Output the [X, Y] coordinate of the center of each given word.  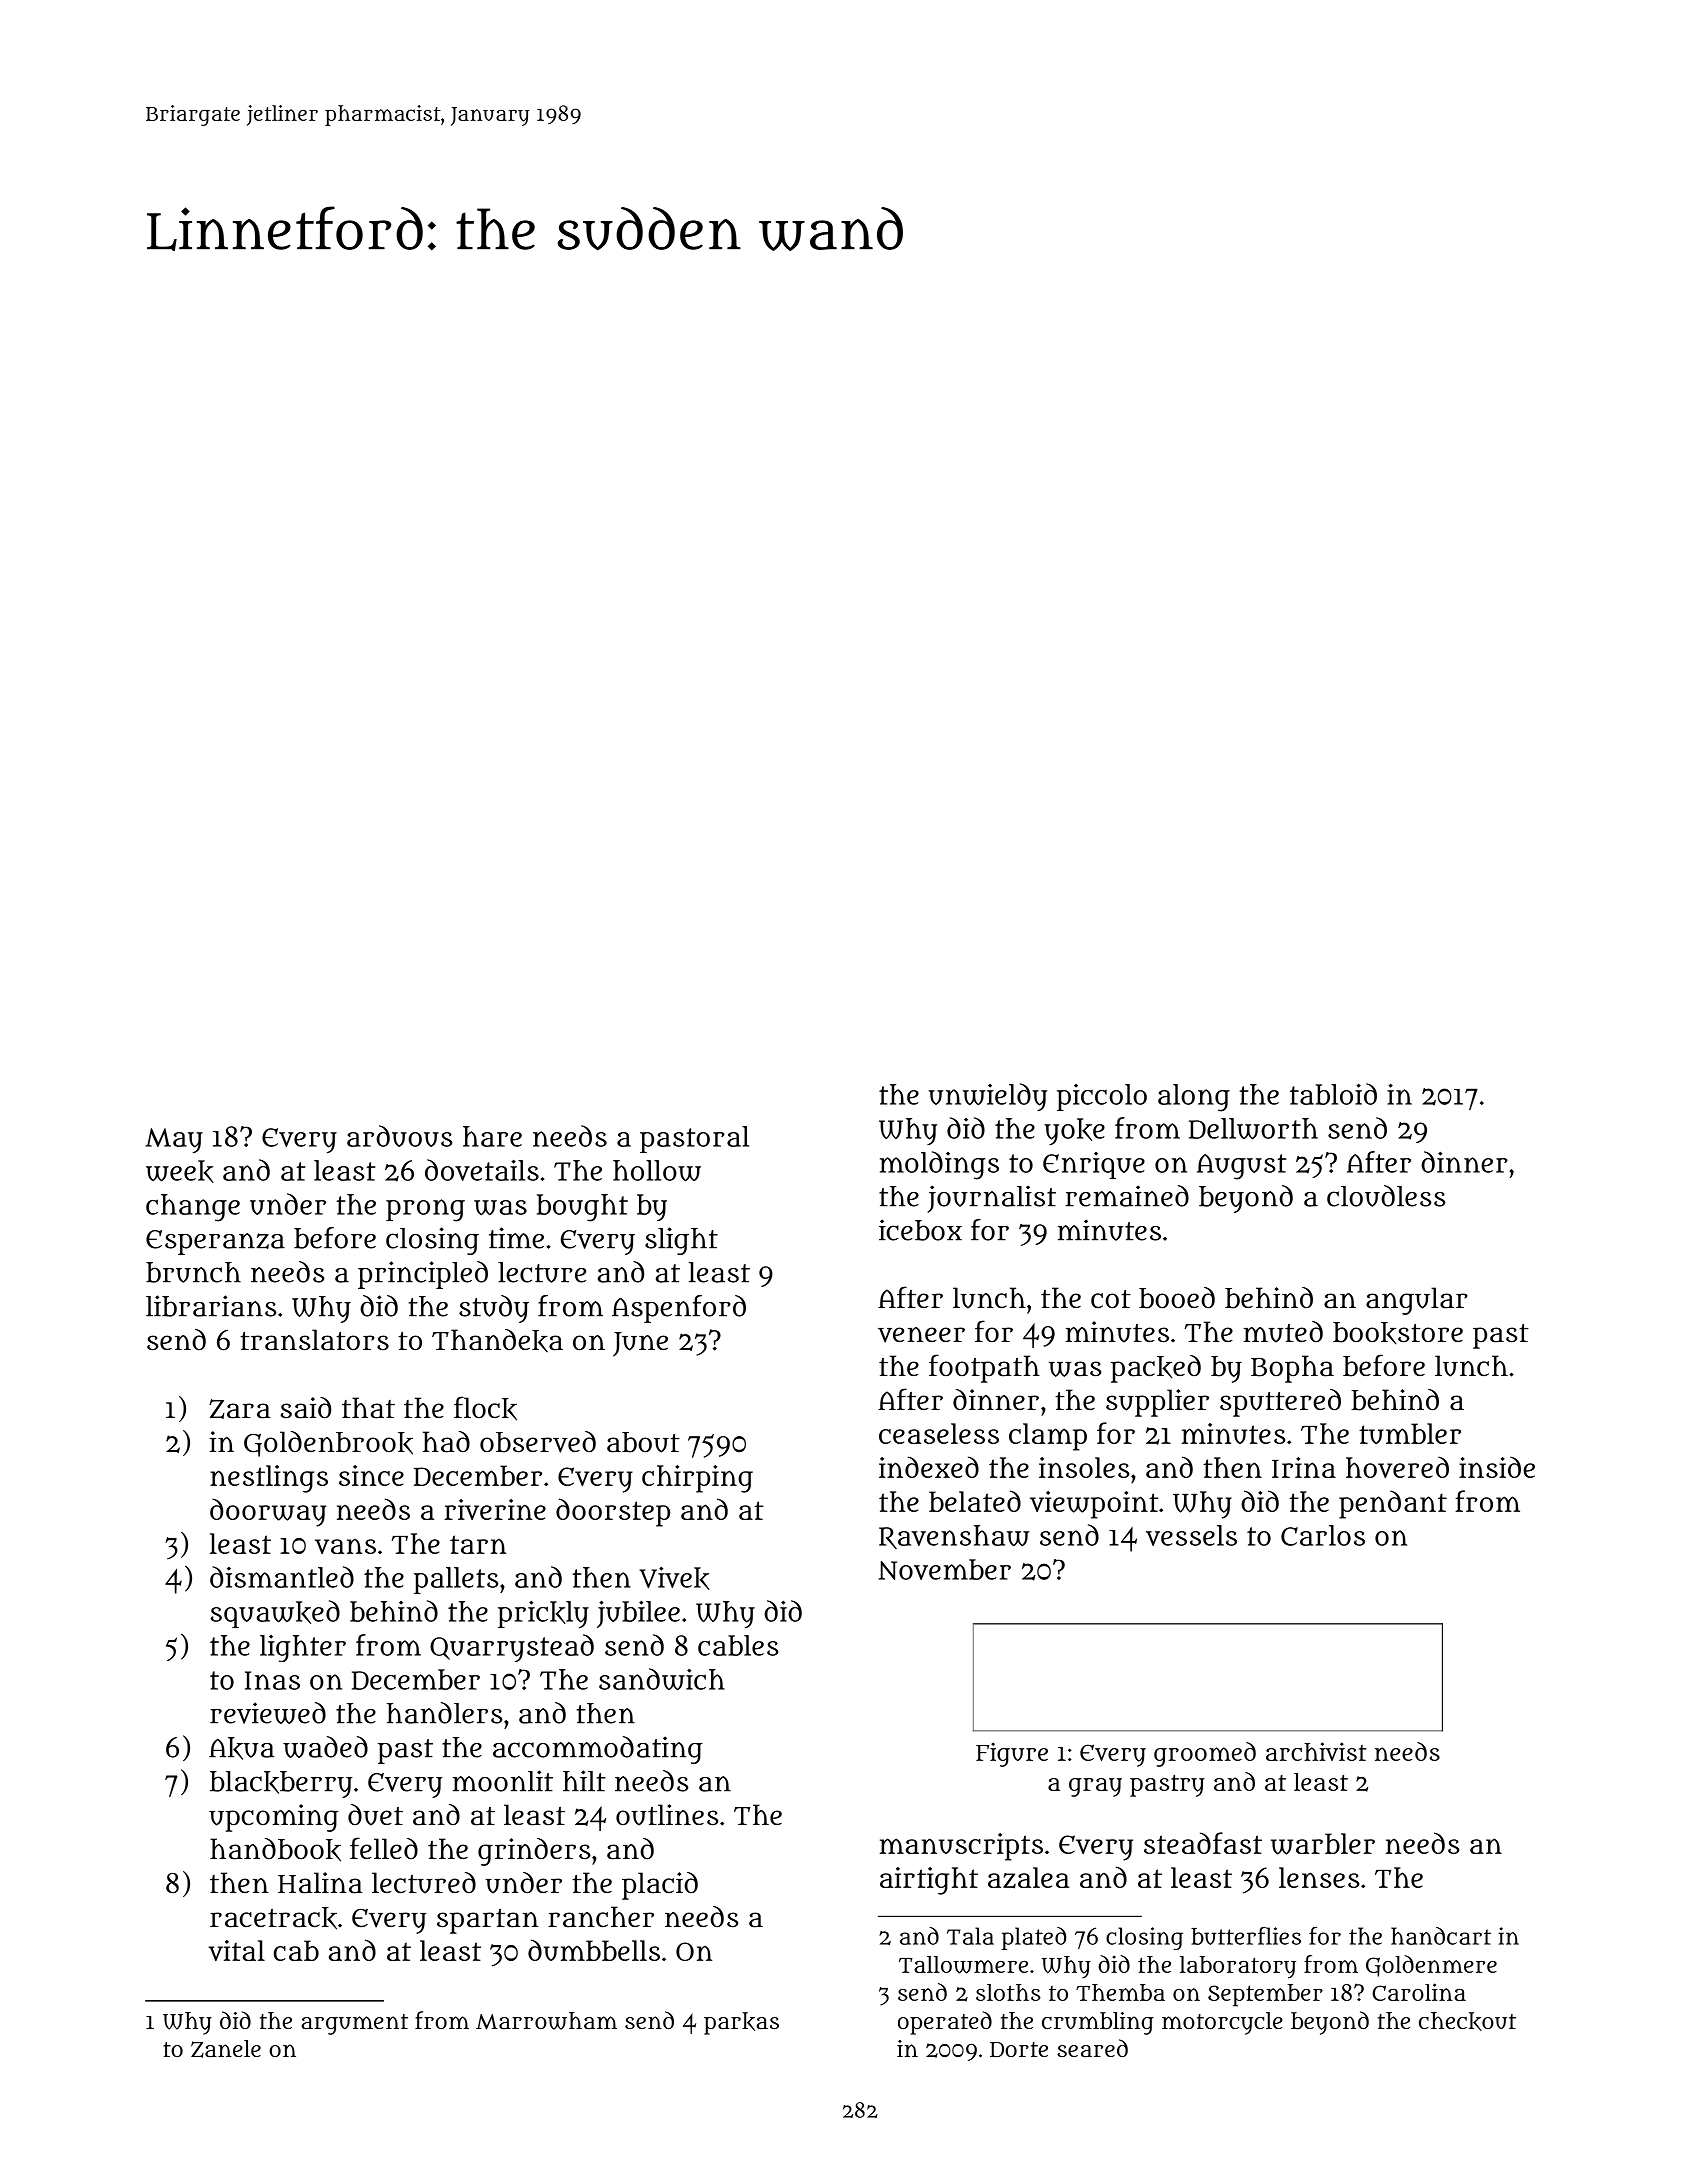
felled [384, 1848]
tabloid [1333, 1094]
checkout [1467, 2021]
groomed [1205, 1754]
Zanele [226, 2049]
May [174, 1141]
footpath [984, 1368]
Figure [1012, 1754]
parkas [741, 2023]
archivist [1316, 1751]
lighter [303, 1648]
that [368, 1408]
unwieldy [988, 1097]
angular [1417, 1301]
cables [738, 1645]
